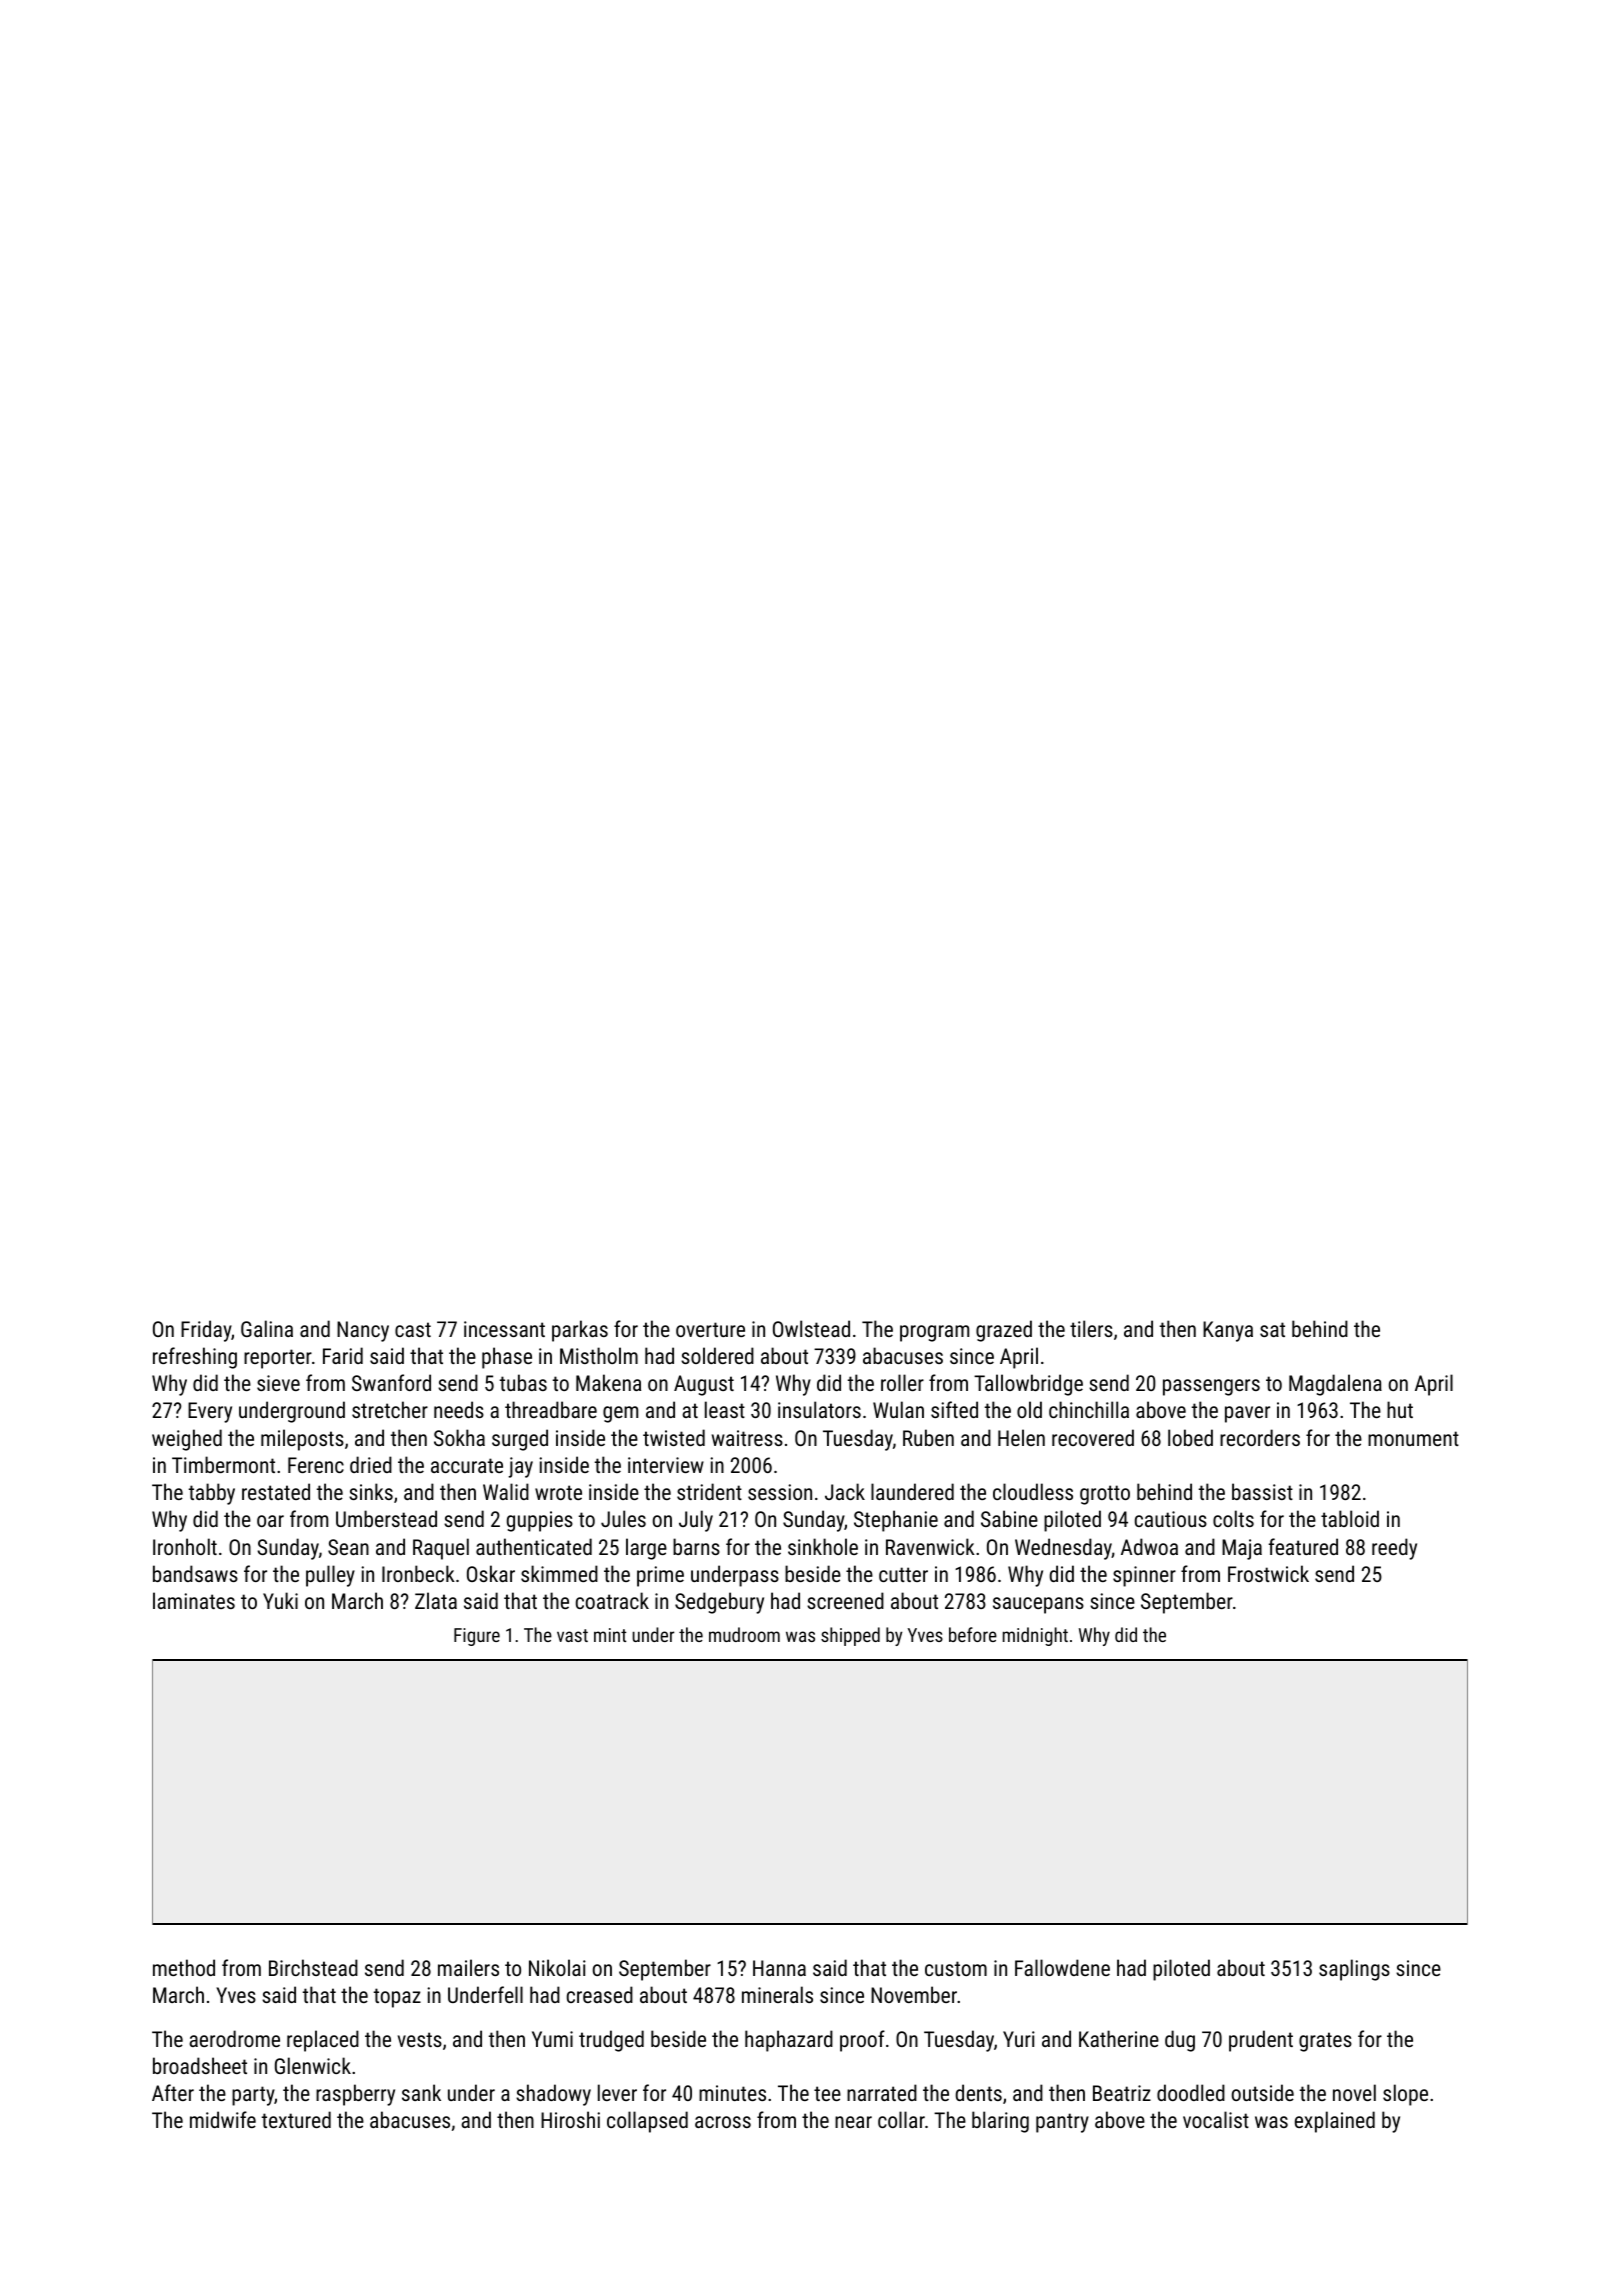 The height and width of the screenshot is (2292, 1620). What do you see at coordinates (520, 1440) in the screenshot?
I see `surged` at bounding box center [520, 1440].
